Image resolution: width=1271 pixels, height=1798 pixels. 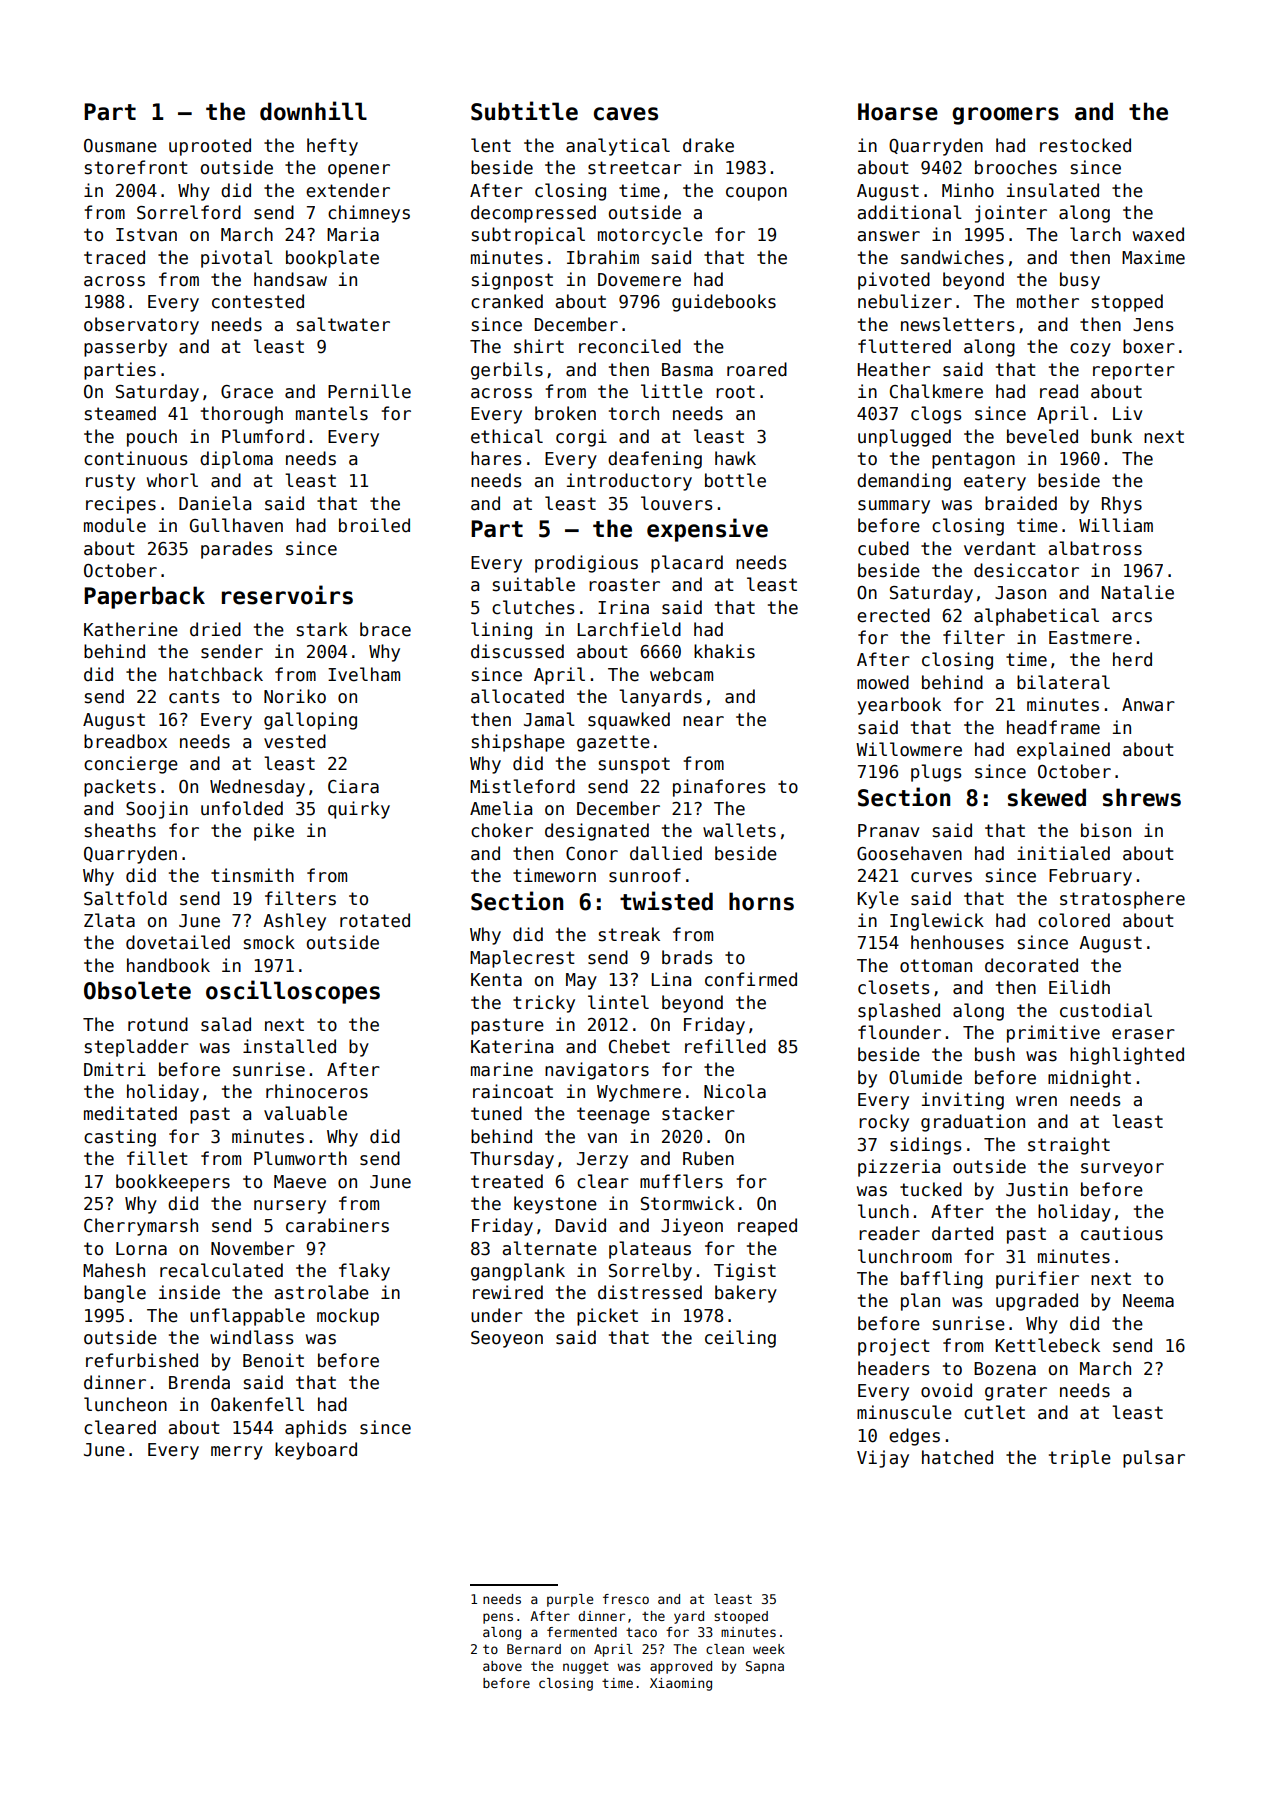 I want to click on Anwar, so click(x=1148, y=705).
